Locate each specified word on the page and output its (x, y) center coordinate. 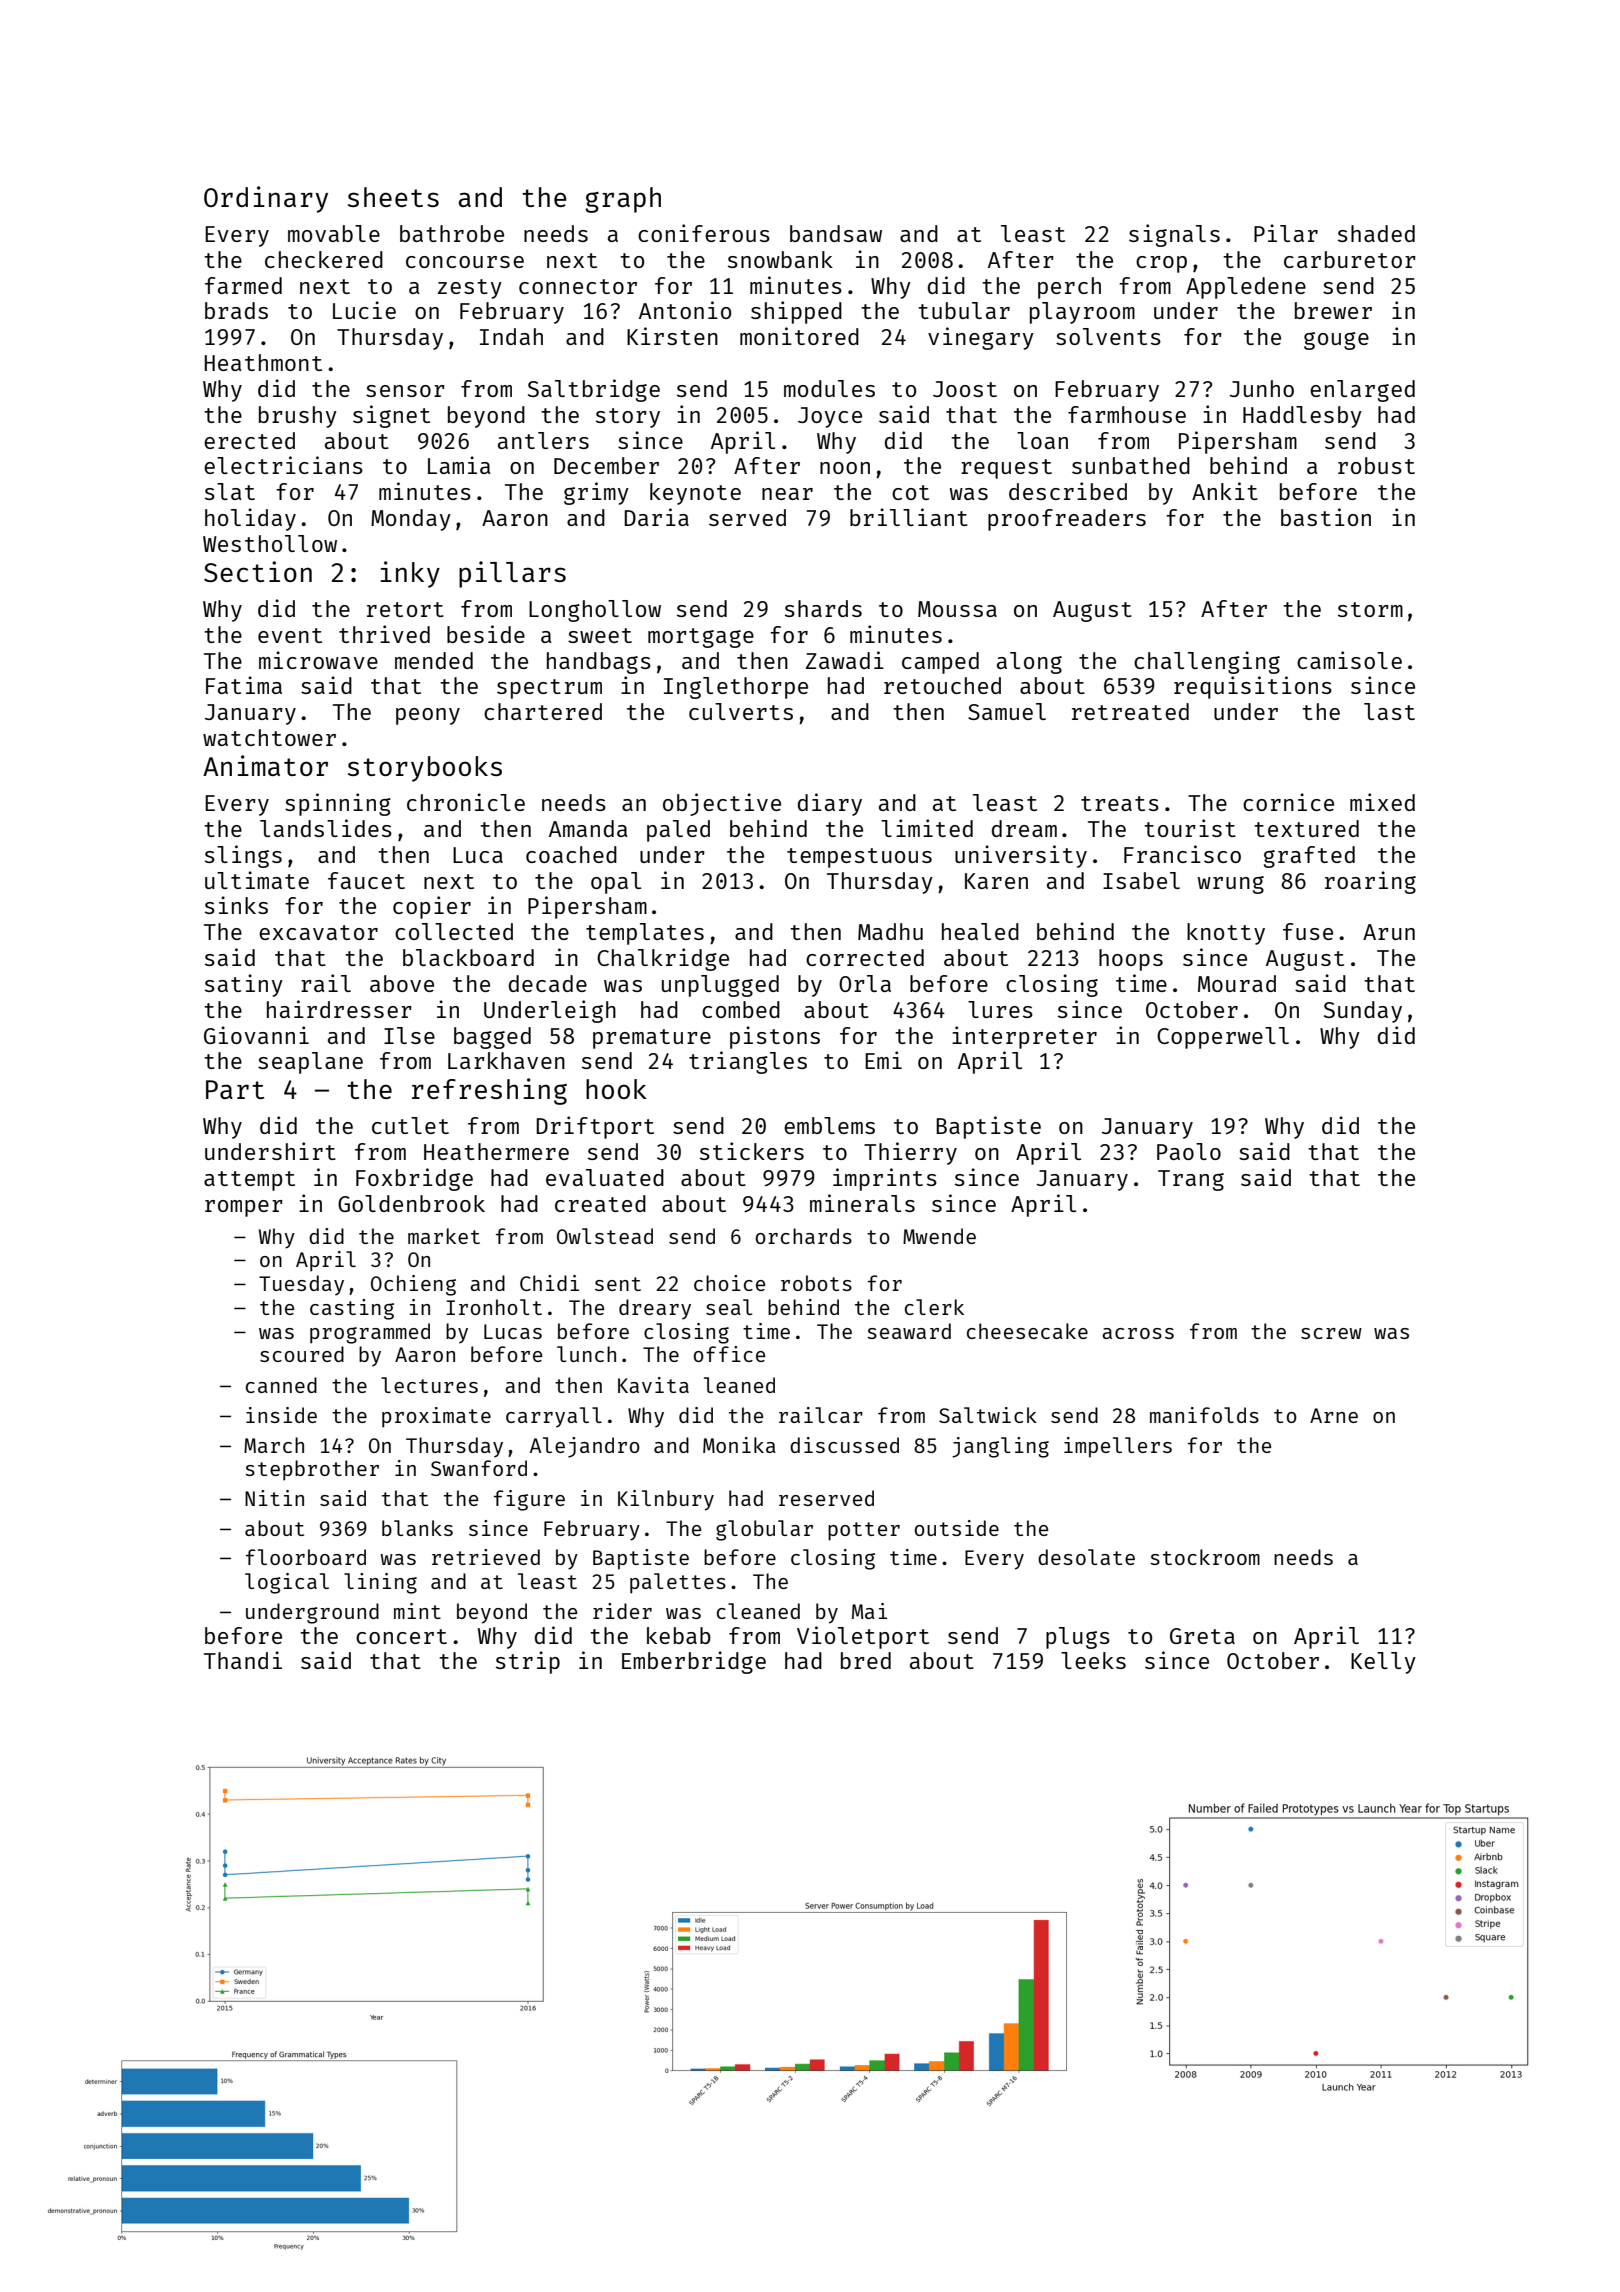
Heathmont (263, 362)
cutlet (410, 1125)
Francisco (1182, 854)
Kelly (1383, 1663)
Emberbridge (694, 1662)
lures (1000, 1009)
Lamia (459, 465)
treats (1120, 803)
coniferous (704, 233)
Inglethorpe (736, 688)
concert (401, 1636)
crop (1161, 264)
